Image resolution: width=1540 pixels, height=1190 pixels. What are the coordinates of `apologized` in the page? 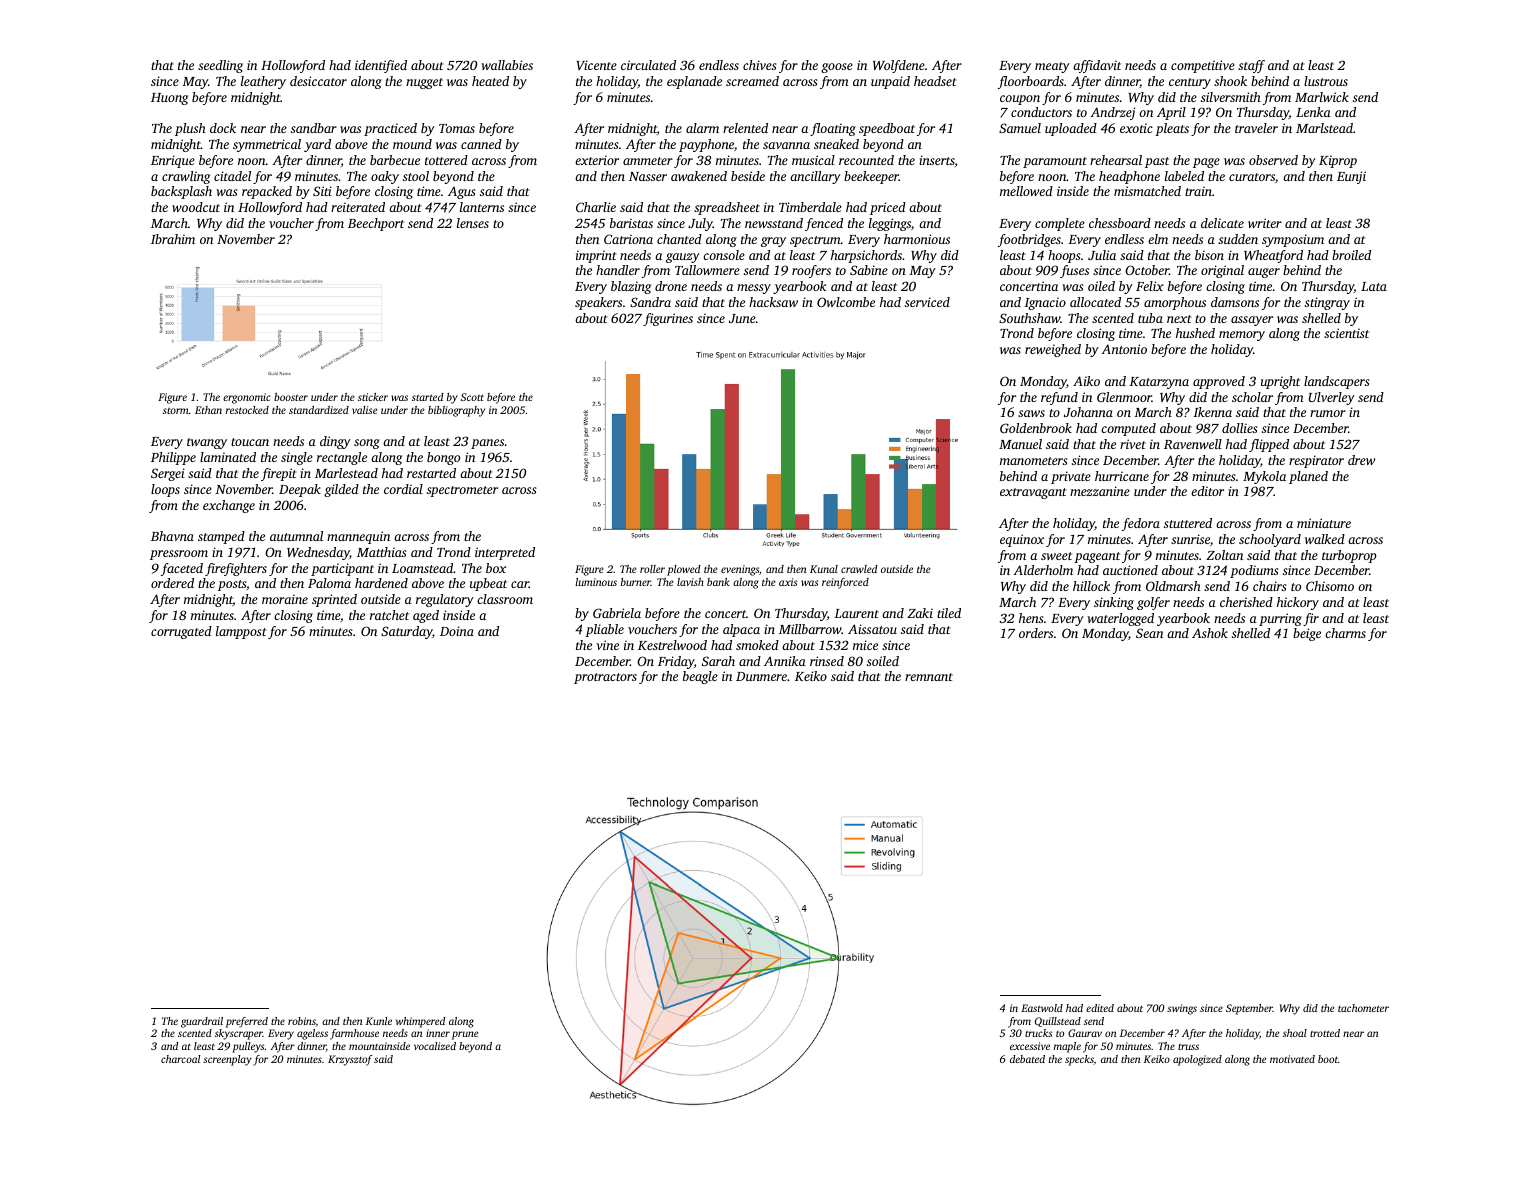 It's located at (1197, 1060).
